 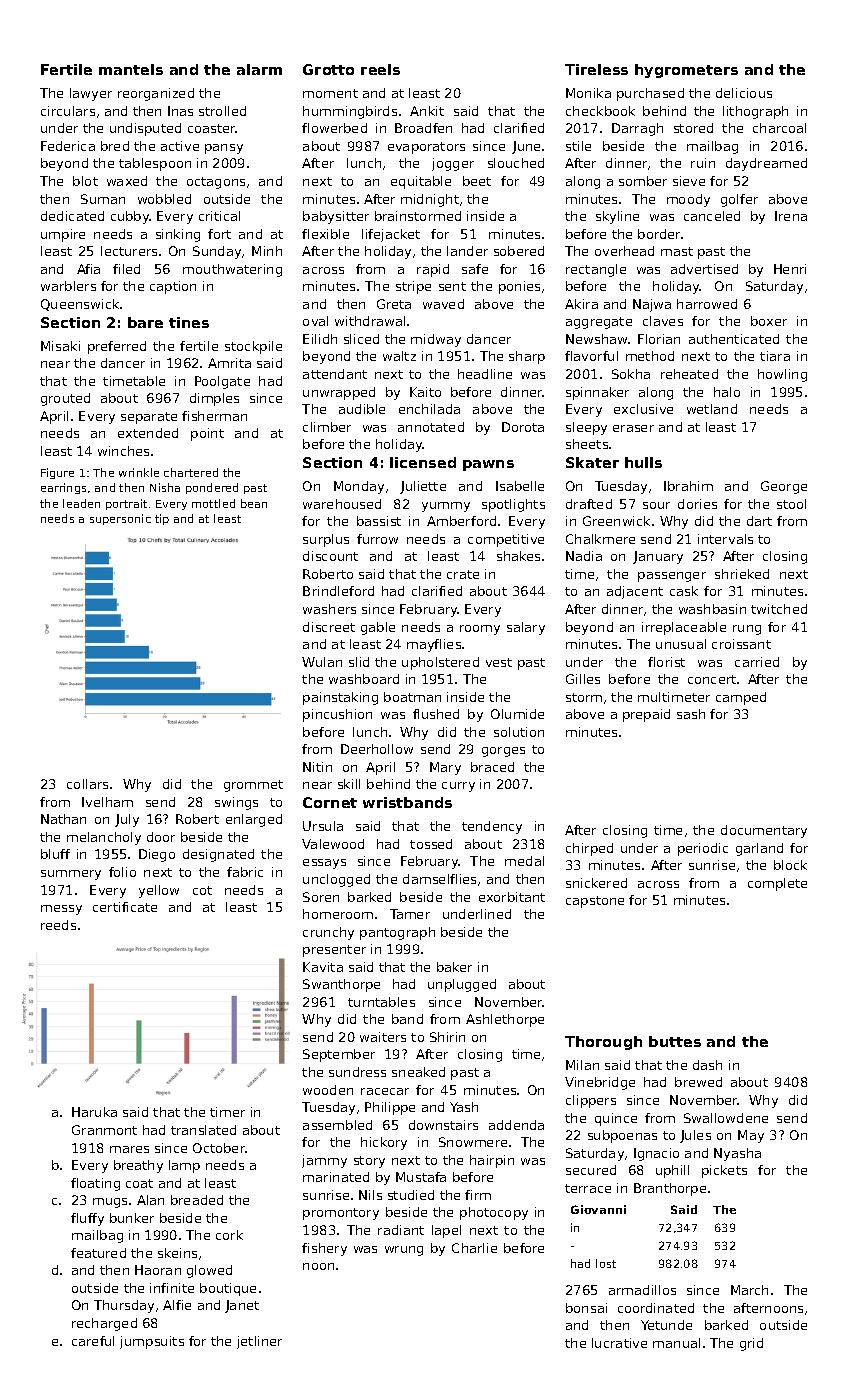 I want to click on jumpsuits, so click(x=152, y=1342).
